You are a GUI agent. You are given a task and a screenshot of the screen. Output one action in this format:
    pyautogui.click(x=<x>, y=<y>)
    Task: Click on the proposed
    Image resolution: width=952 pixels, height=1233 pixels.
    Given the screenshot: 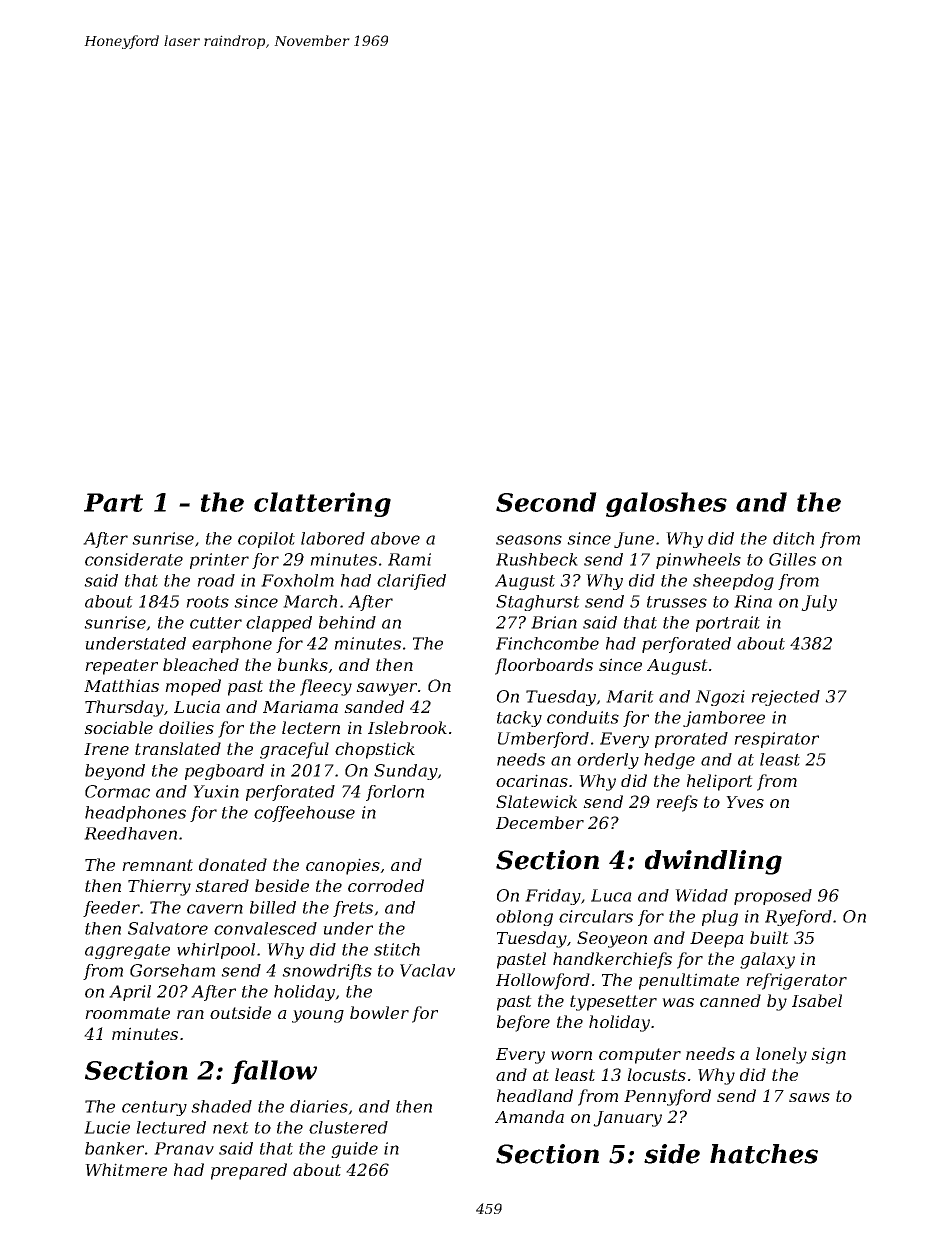 What is the action you would take?
    pyautogui.click(x=773, y=897)
